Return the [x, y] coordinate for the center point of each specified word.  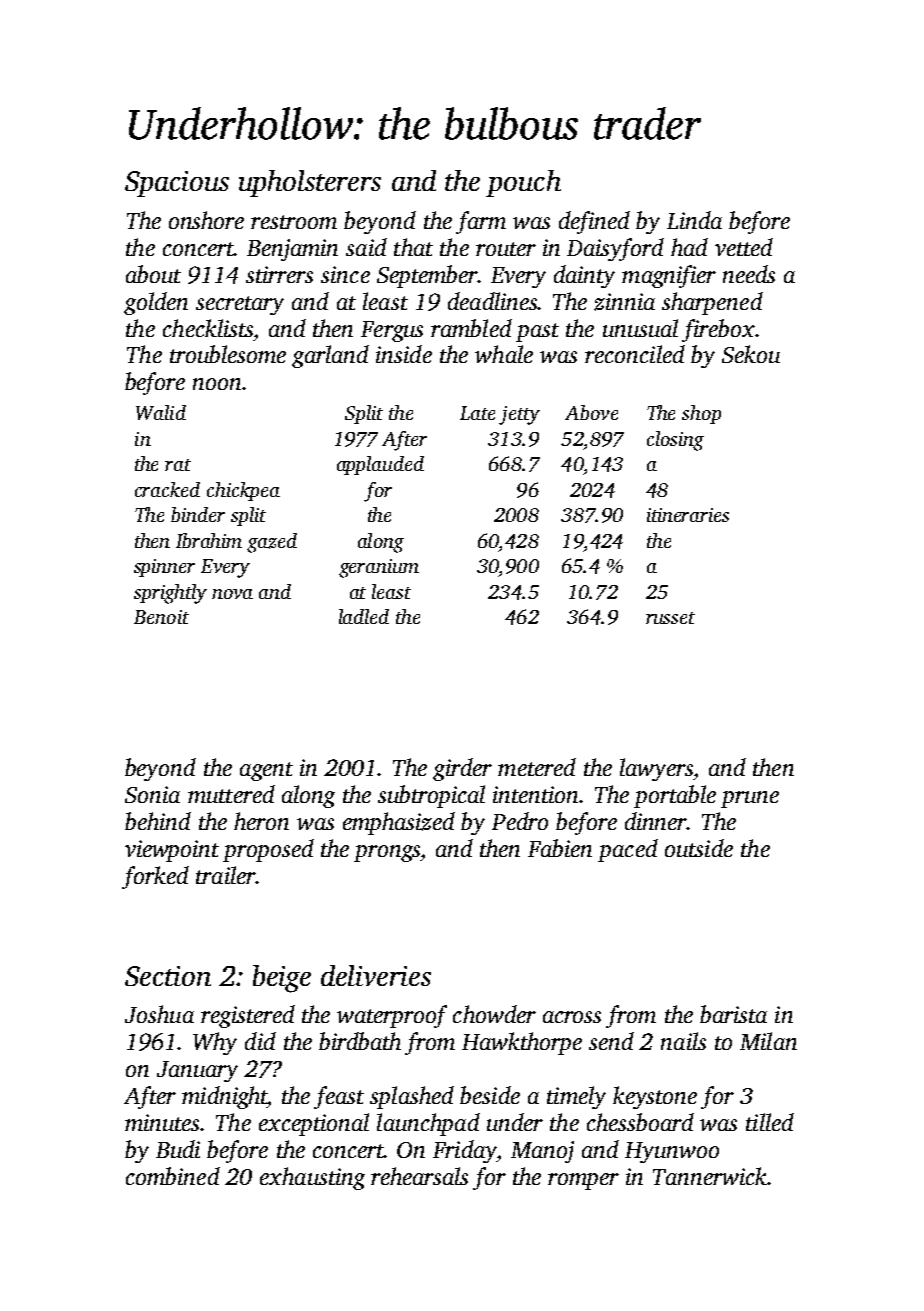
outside [699, 848]
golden [156, 303]
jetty [519, 415]
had [689, 247]
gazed [272, 543]
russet [670, 618]
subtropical [431, 796]
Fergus [392, 331]
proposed [268, 850]
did [260, 1041]
